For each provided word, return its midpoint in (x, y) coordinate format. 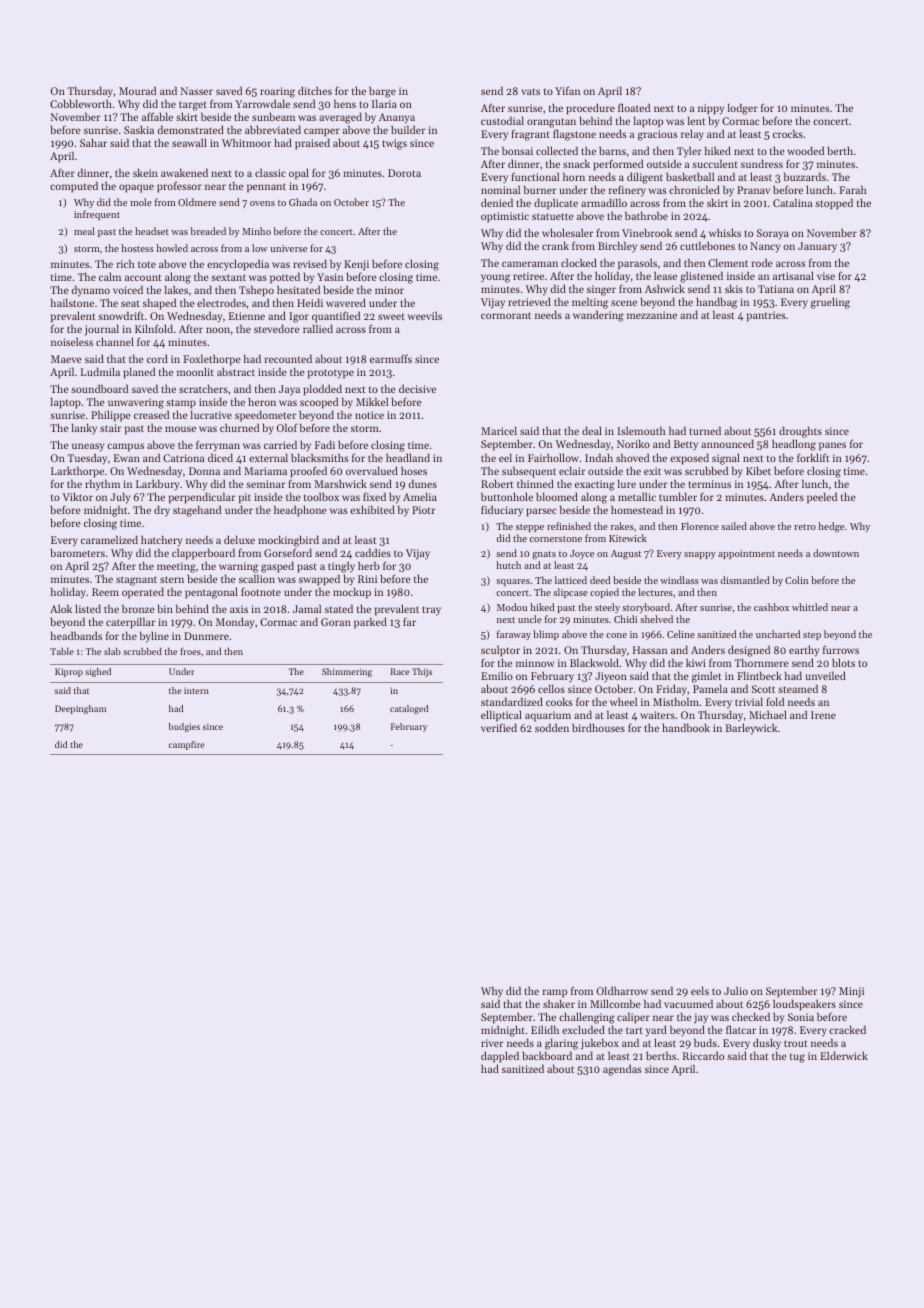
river (492, 1043)
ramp (555, 993)
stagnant (136, 581)
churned (239, 428)
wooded (805, 150)
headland (408, 457)
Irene (823, 715)
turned (705, 430)
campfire (187, 745)
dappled (500, 1057)
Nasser (197, 91)
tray (431, 610)
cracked (847, 1029)
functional (535, 176)
